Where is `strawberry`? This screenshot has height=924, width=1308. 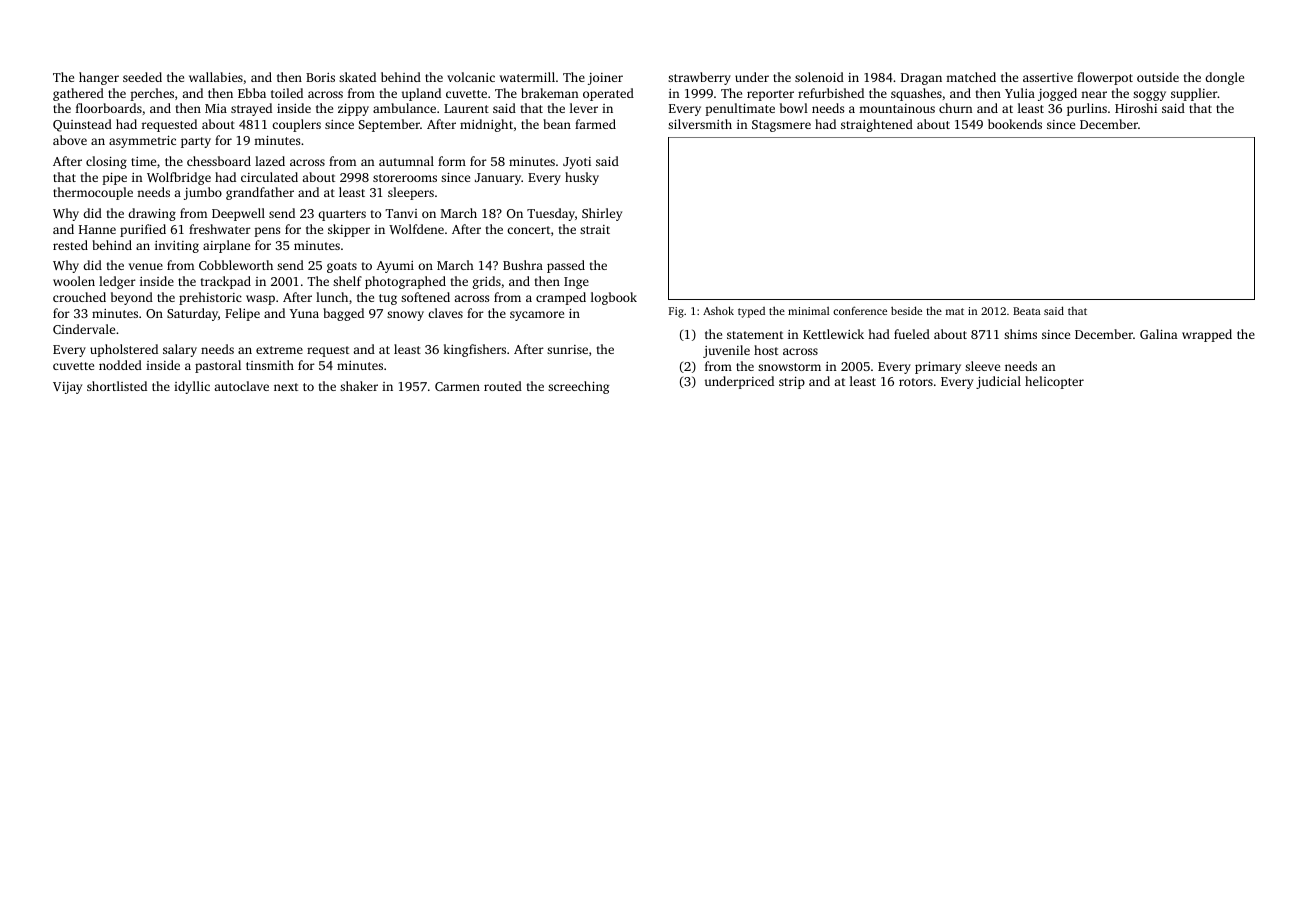 strawberry is located at coordinates (699, 78).
